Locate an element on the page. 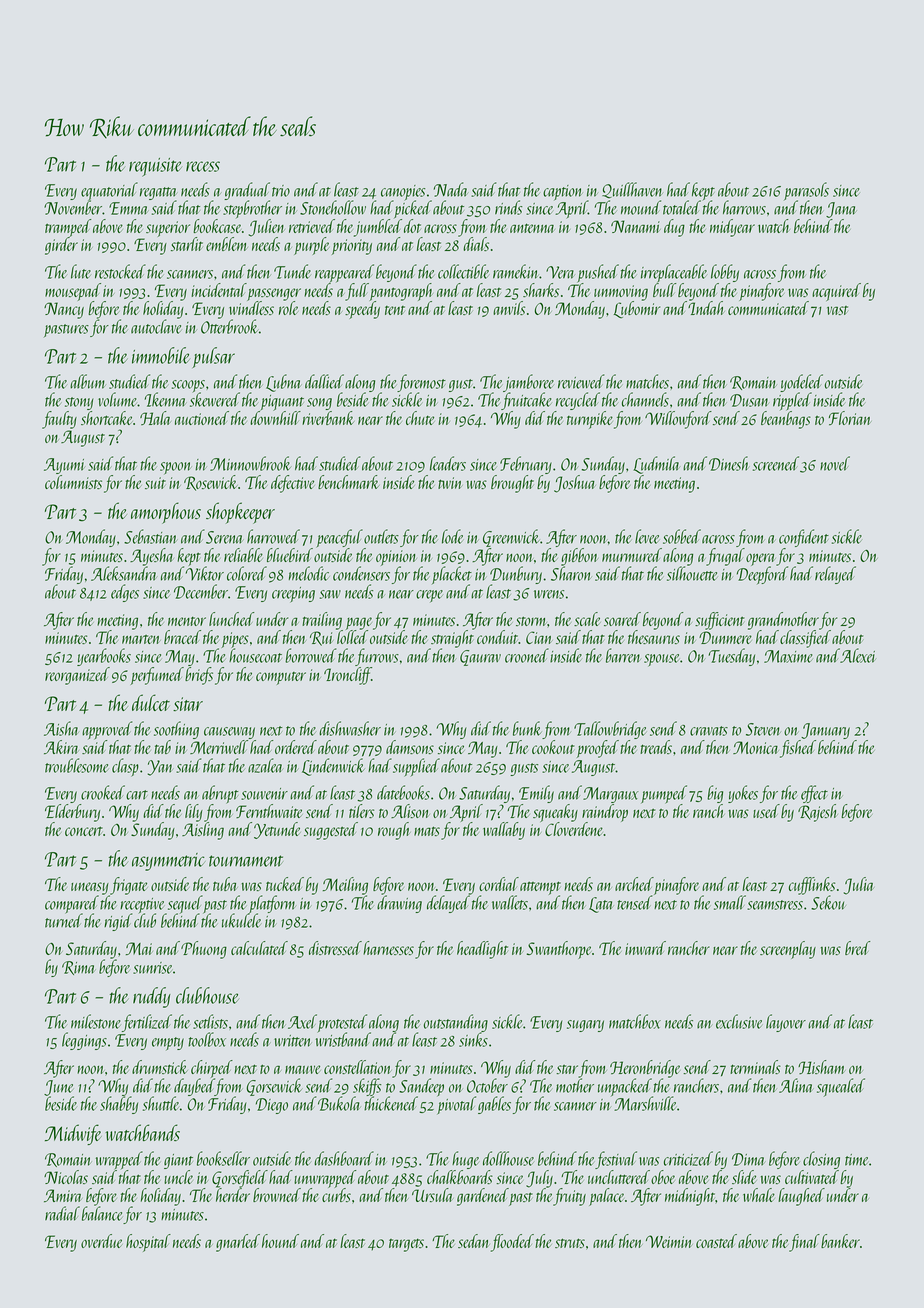  hound is located at coordinates (280, 1241).
